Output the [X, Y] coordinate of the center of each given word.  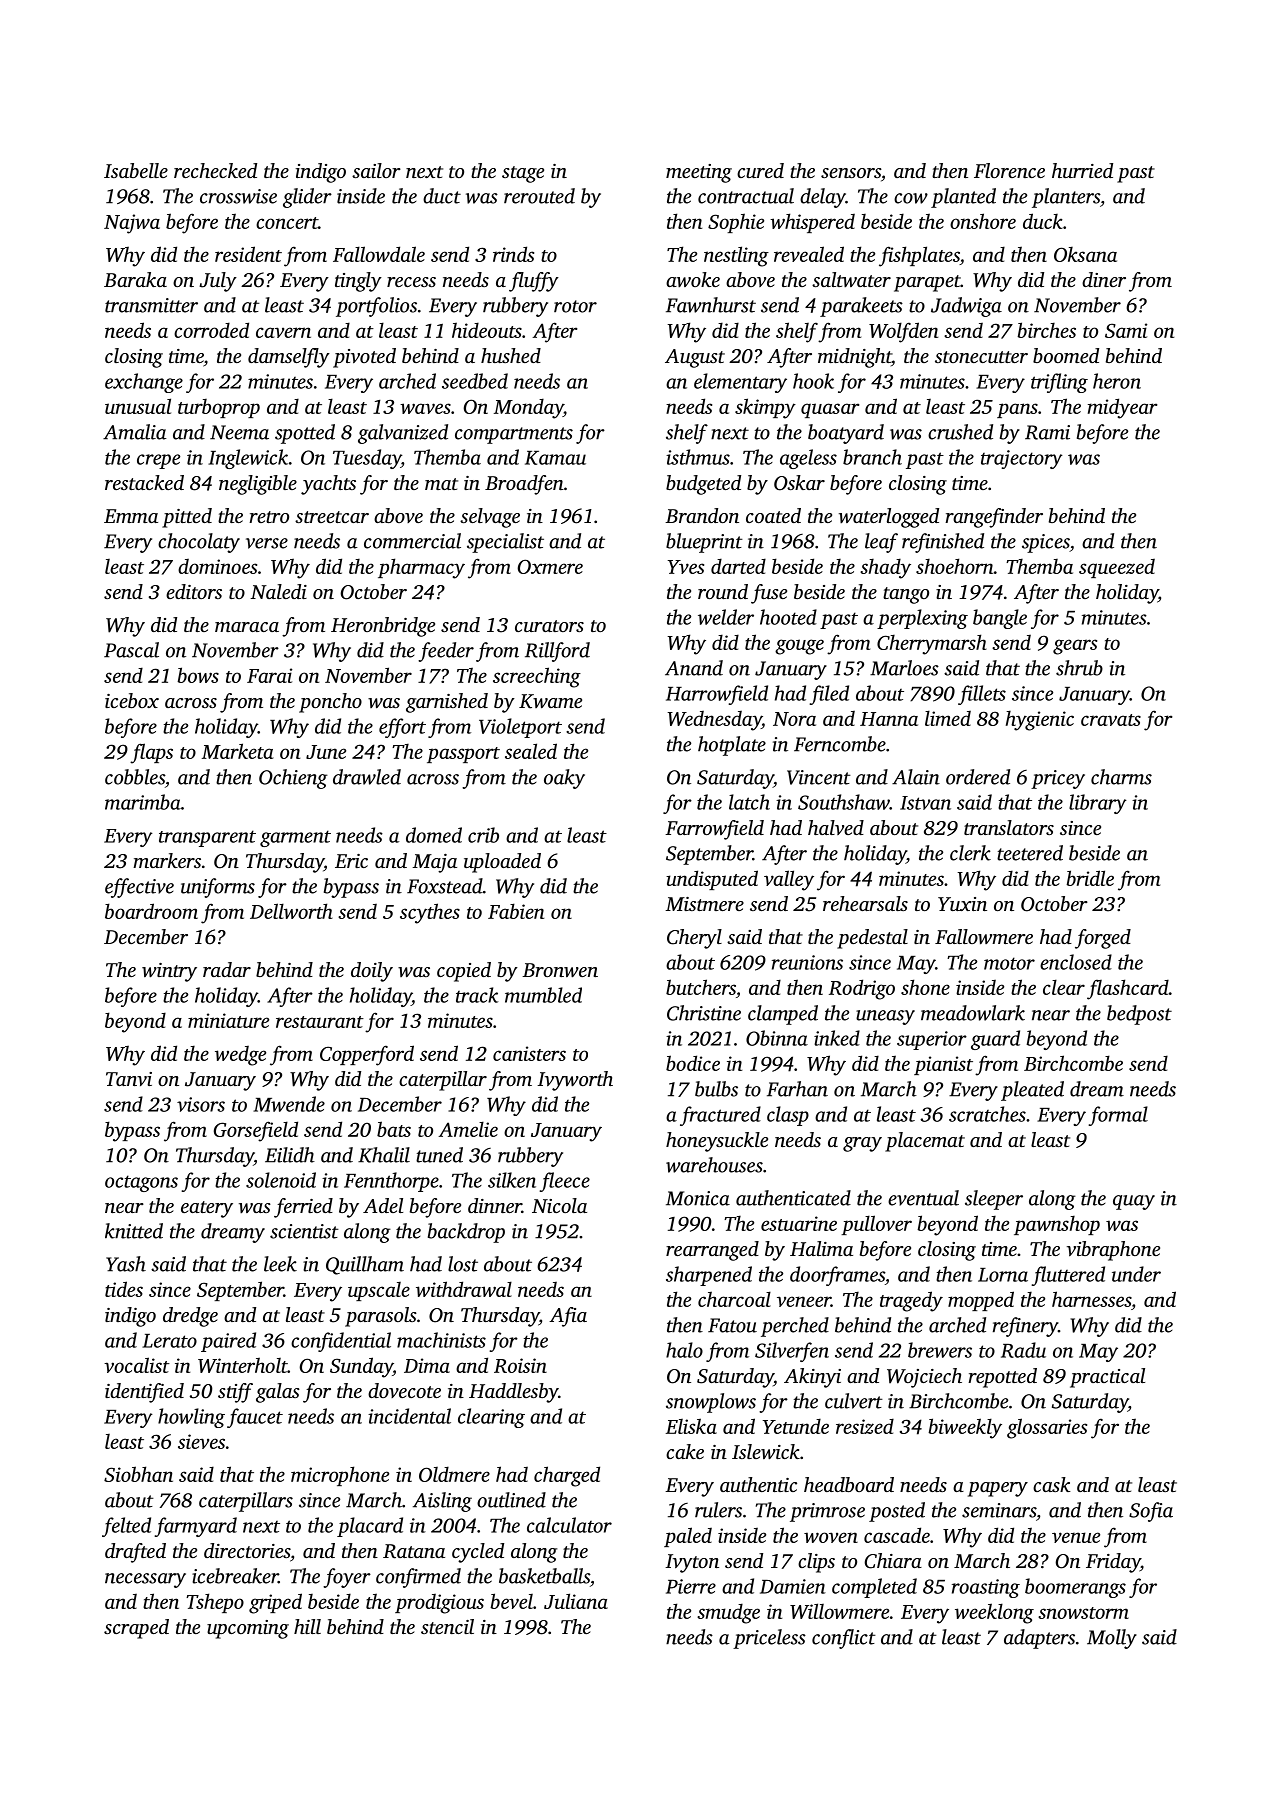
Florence [1009, 170]
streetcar [332, 517]
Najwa [132, 224]
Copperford [367, 1055]
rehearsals [865, 903]
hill [307, 1626]
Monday [528, 408]
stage [523, 174]
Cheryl [694, 939]
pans [1017, 410]
